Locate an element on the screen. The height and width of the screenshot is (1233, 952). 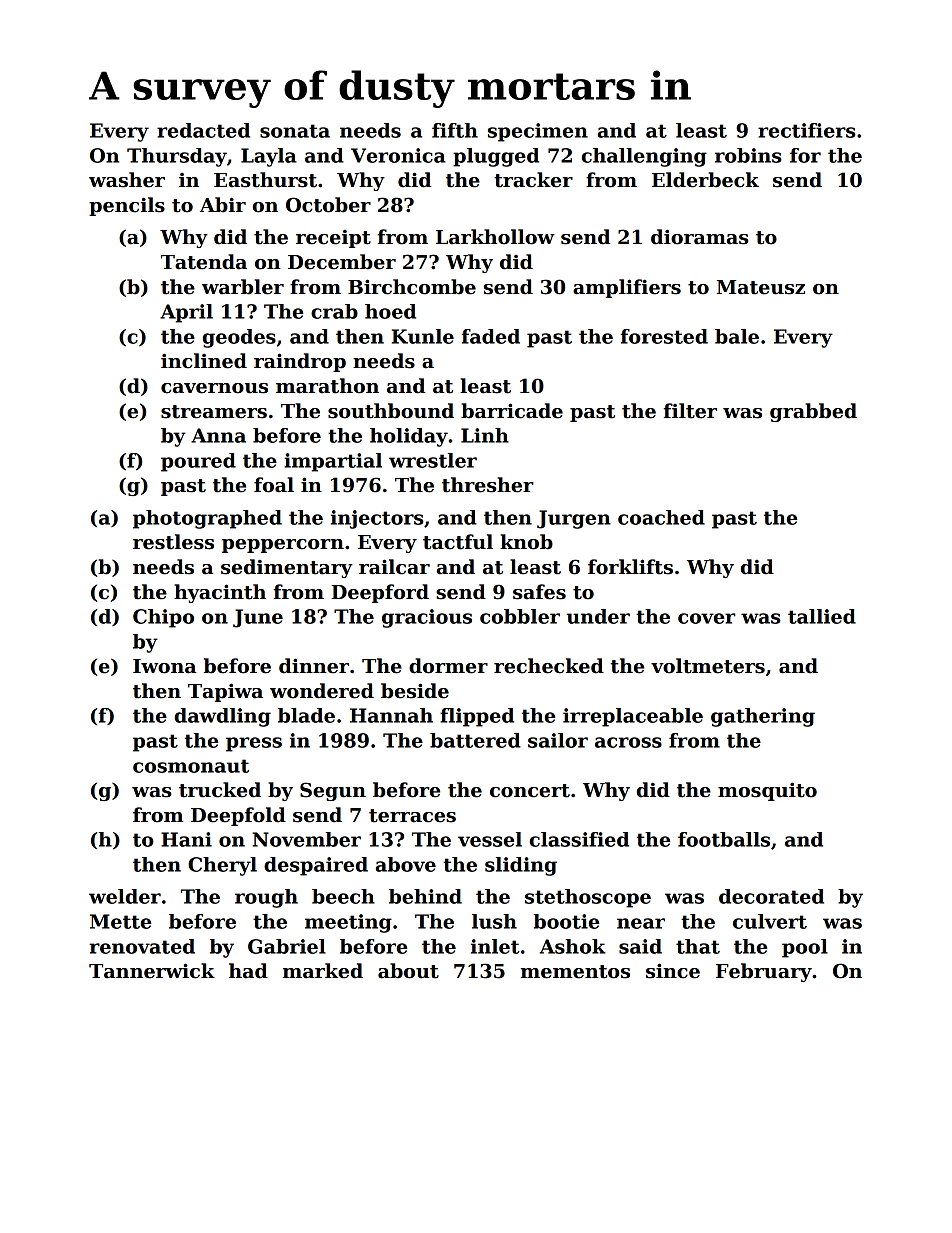
filter is located at coordinates (690, 411).
